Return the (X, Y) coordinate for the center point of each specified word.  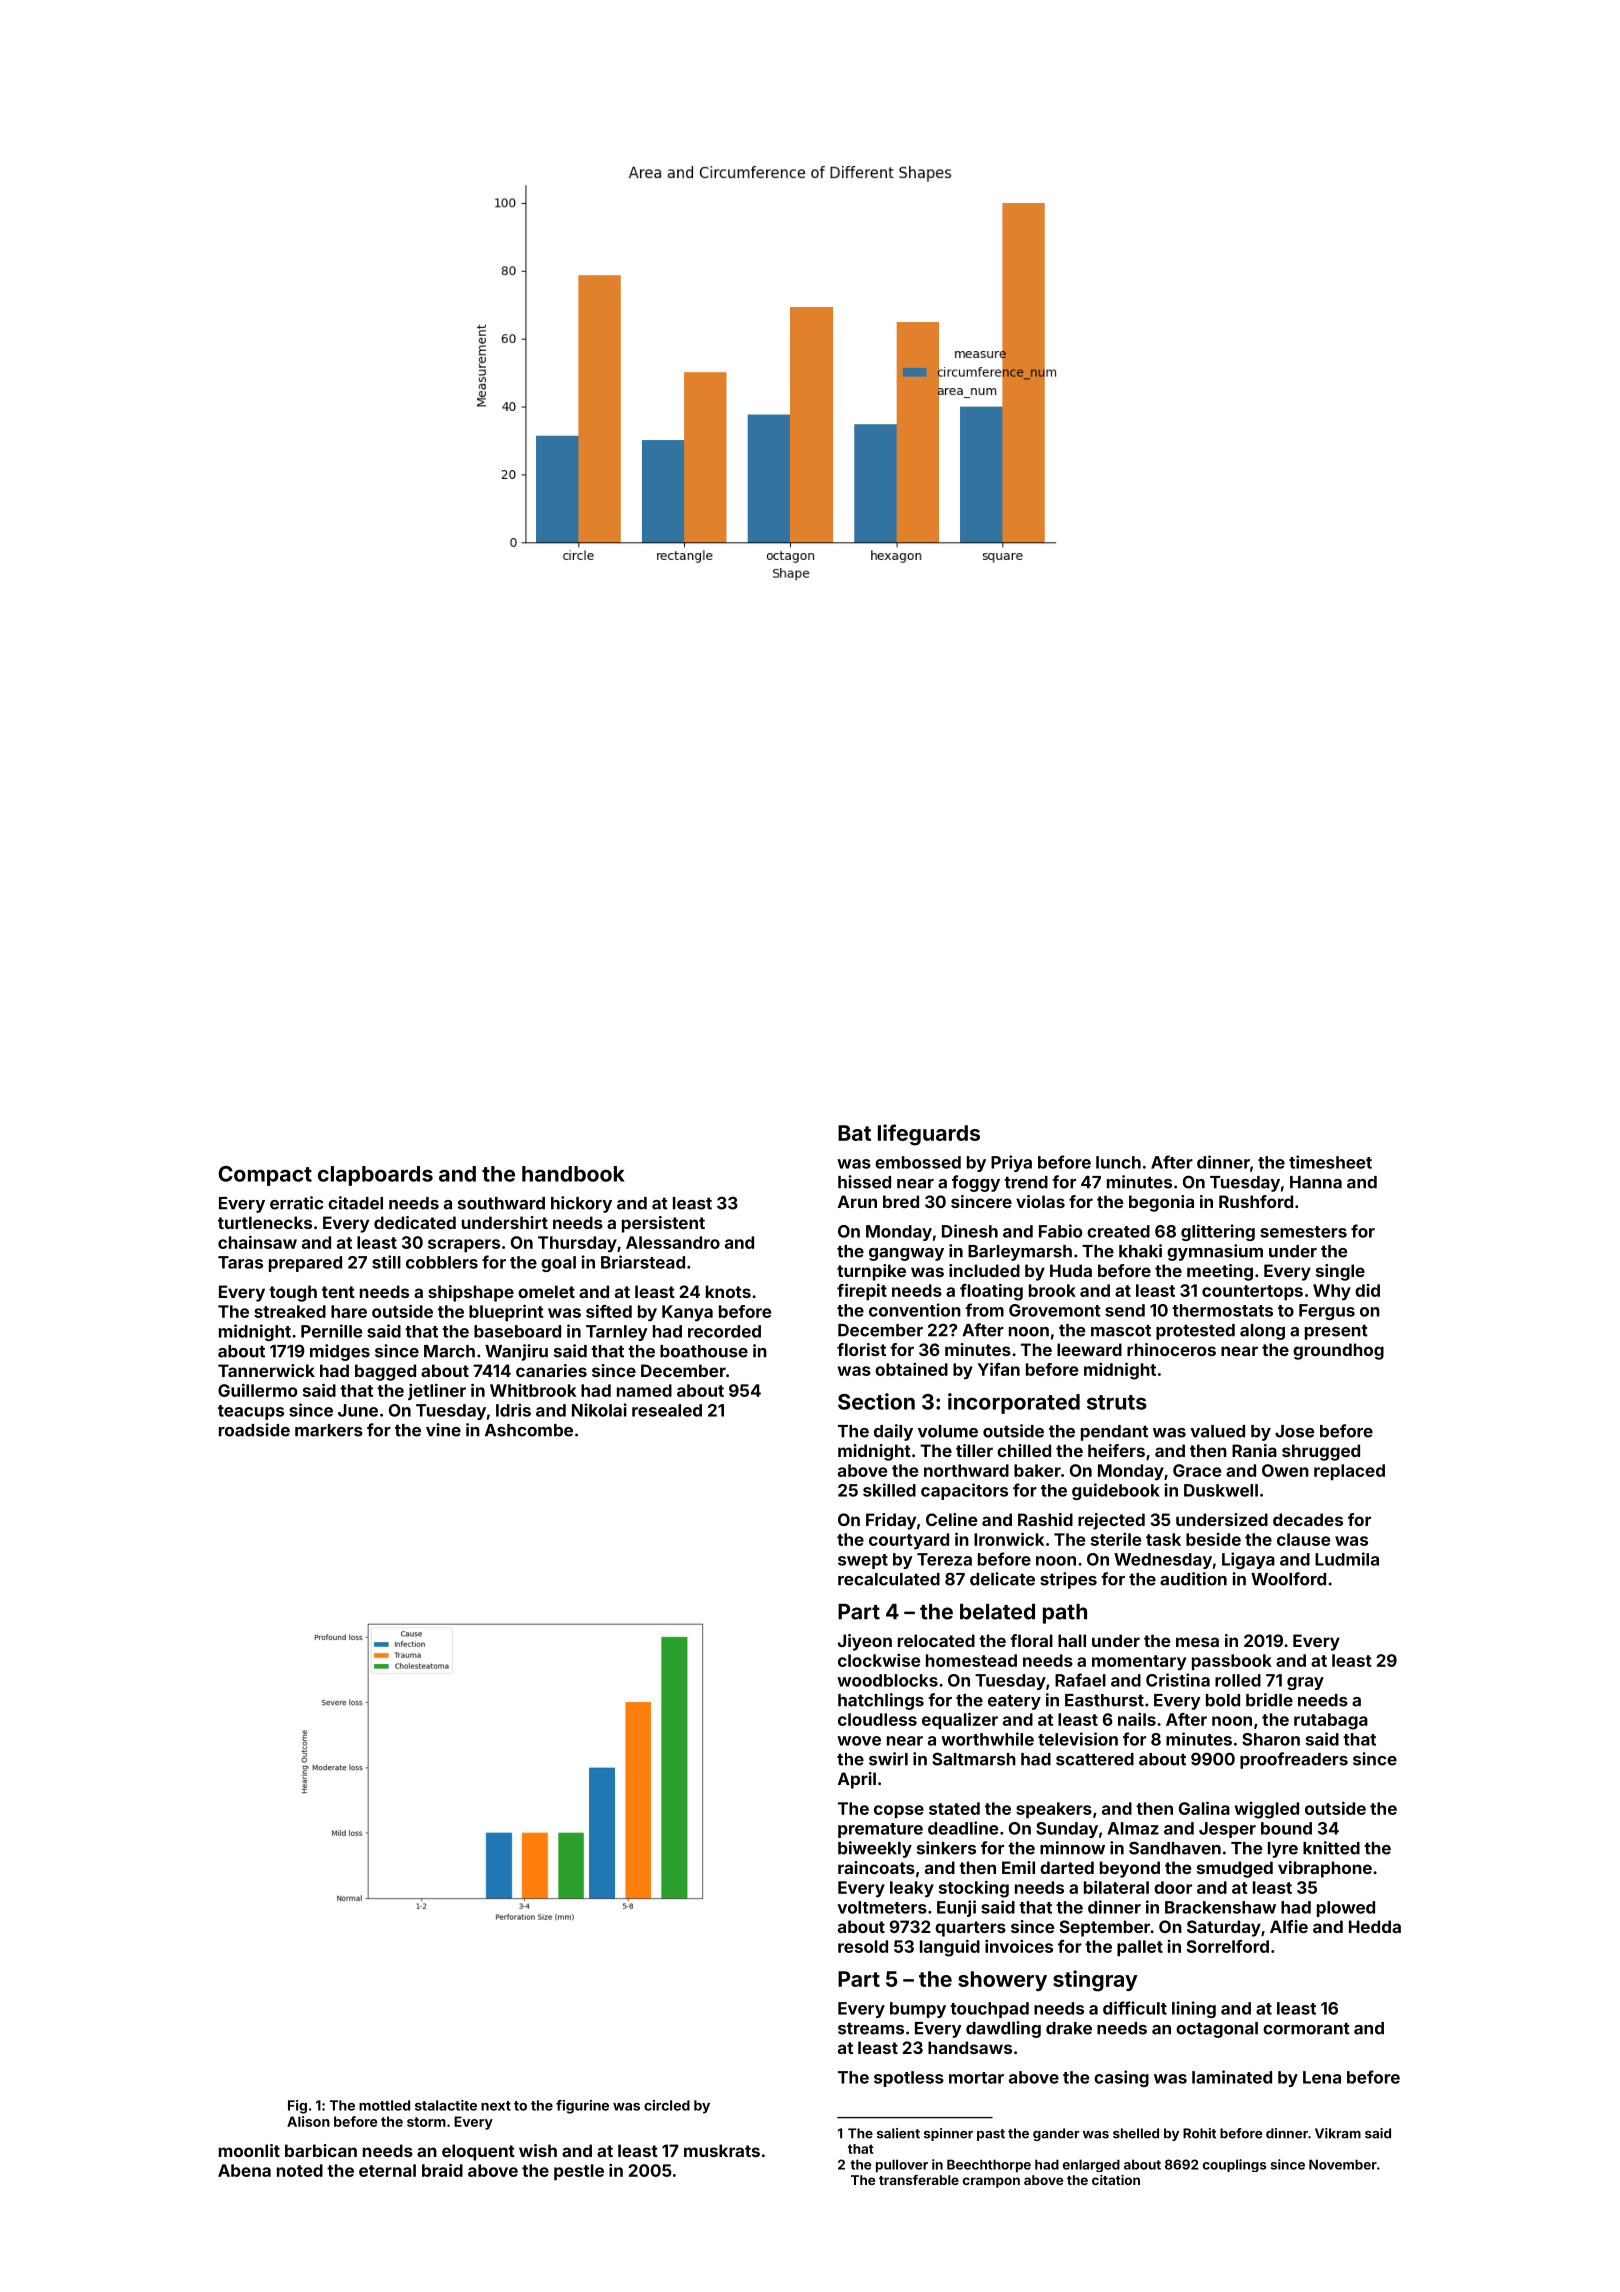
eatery (1014, 1702)
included (984, 1270)
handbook (573, 1174)
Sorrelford (1228, 1946)
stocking (974, 1889)
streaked (290, 1311)
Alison (308, 2121)
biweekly (875, 1849)
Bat (854, 1133)
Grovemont (1055, 1310)
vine (443, 1430)
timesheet (1330, 1162)
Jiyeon (865, 1642)
